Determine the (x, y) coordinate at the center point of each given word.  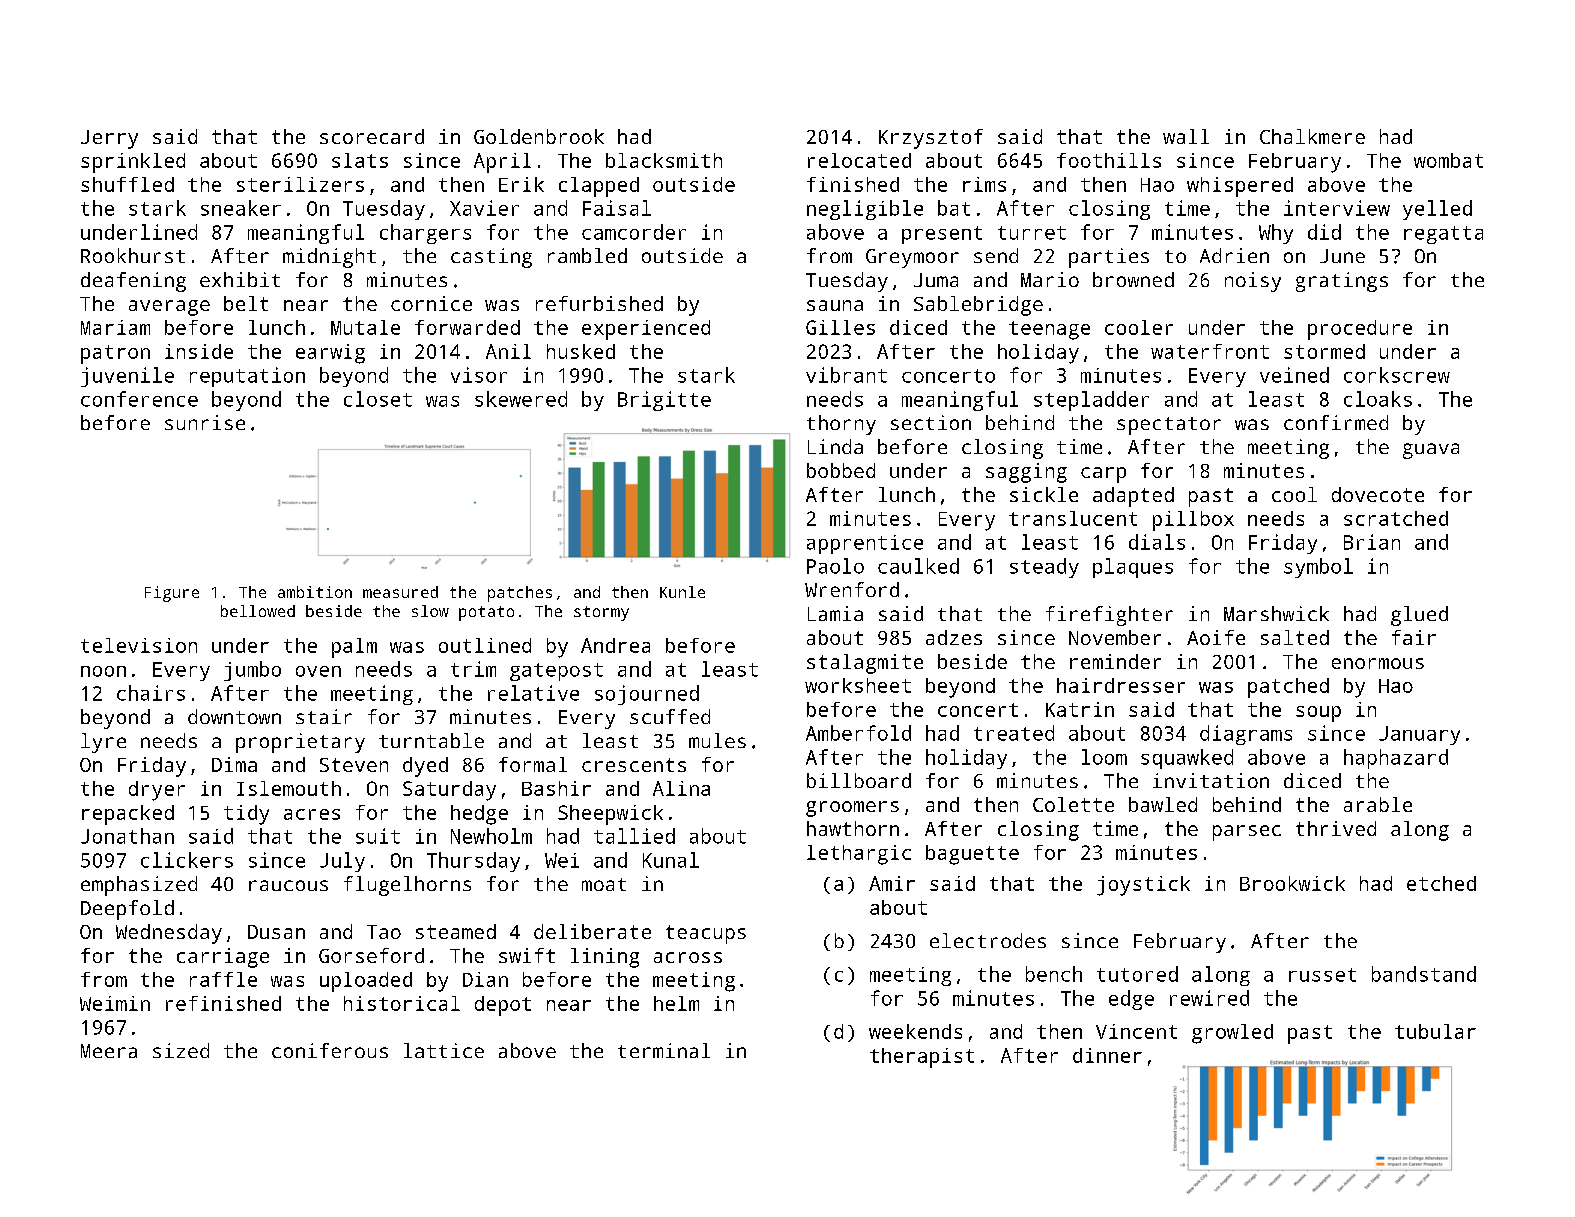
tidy (246, 815)
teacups (706, 934)
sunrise (205, 422)
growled (1232, 1034)
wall (1186, 136)
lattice (444, 1050)
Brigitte (664, 401)
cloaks (1378, 399)
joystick (1143, 886)
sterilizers (300, 184)
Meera (109, 1051)
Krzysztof (931, 139)
